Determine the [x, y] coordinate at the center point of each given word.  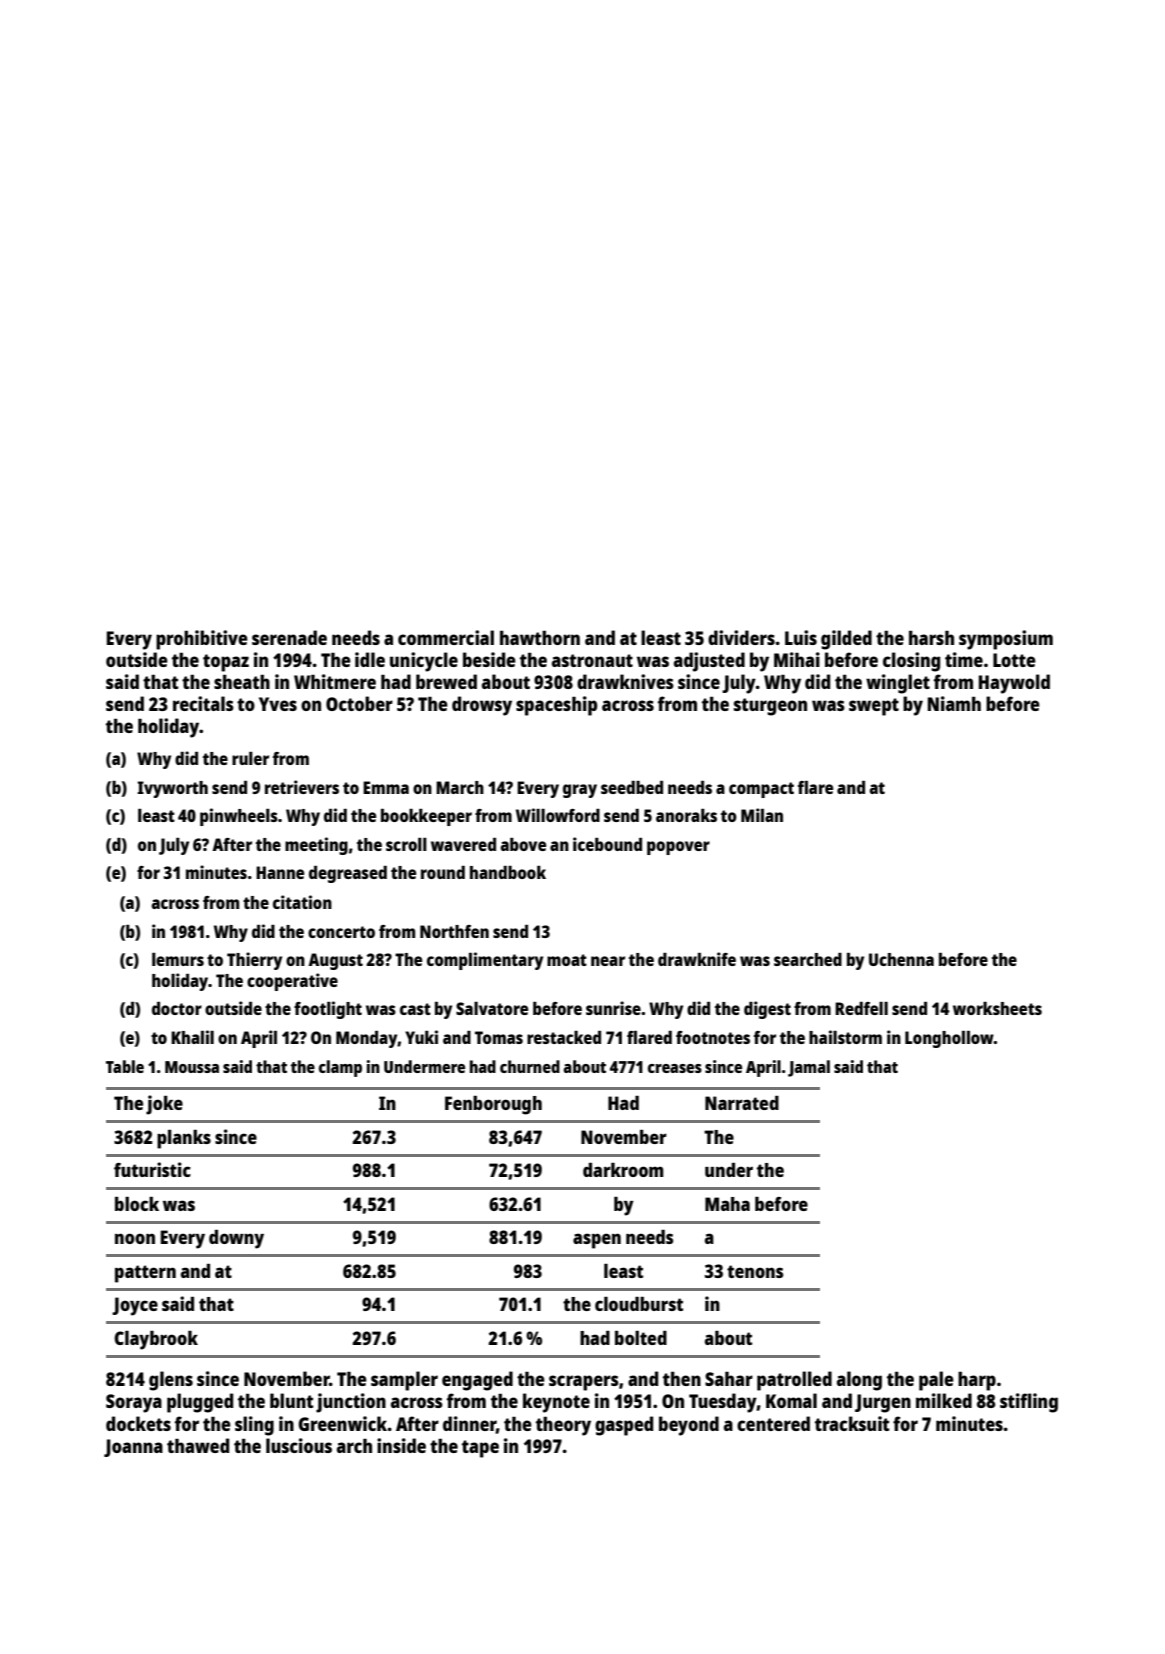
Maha [727, 1204]
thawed [198, 1445]
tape [480, 1449]
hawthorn [540, 637]
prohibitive [202, 640]
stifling [1029, 1403]
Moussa [192, 1067]
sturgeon [770, 707]
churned [530, 1066]
